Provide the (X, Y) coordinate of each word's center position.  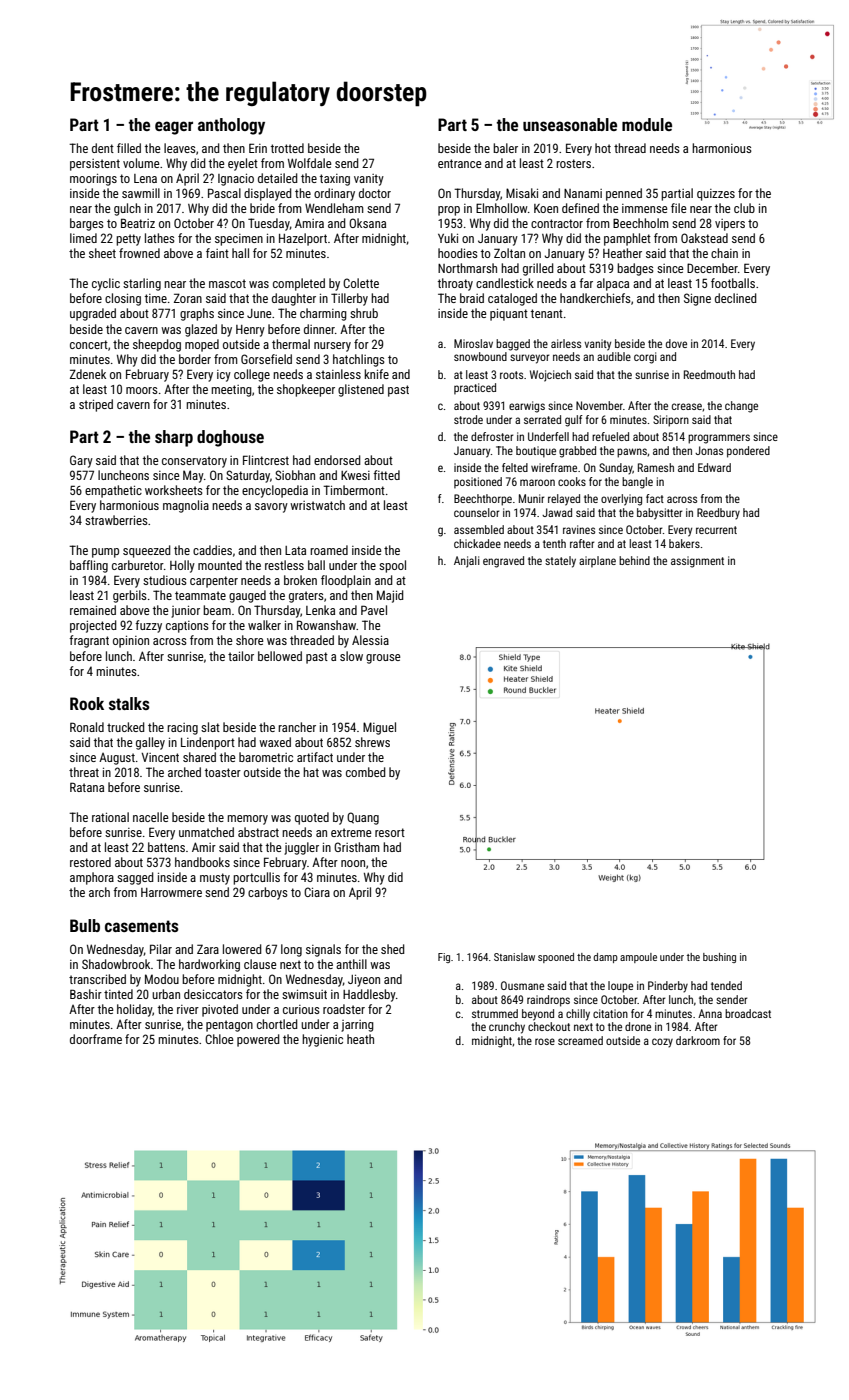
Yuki (448, 238)
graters (306, 597)
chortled (277, 1024)
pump (105, 553)
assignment (697, 562)
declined (736, 298)
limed (83, 238)
